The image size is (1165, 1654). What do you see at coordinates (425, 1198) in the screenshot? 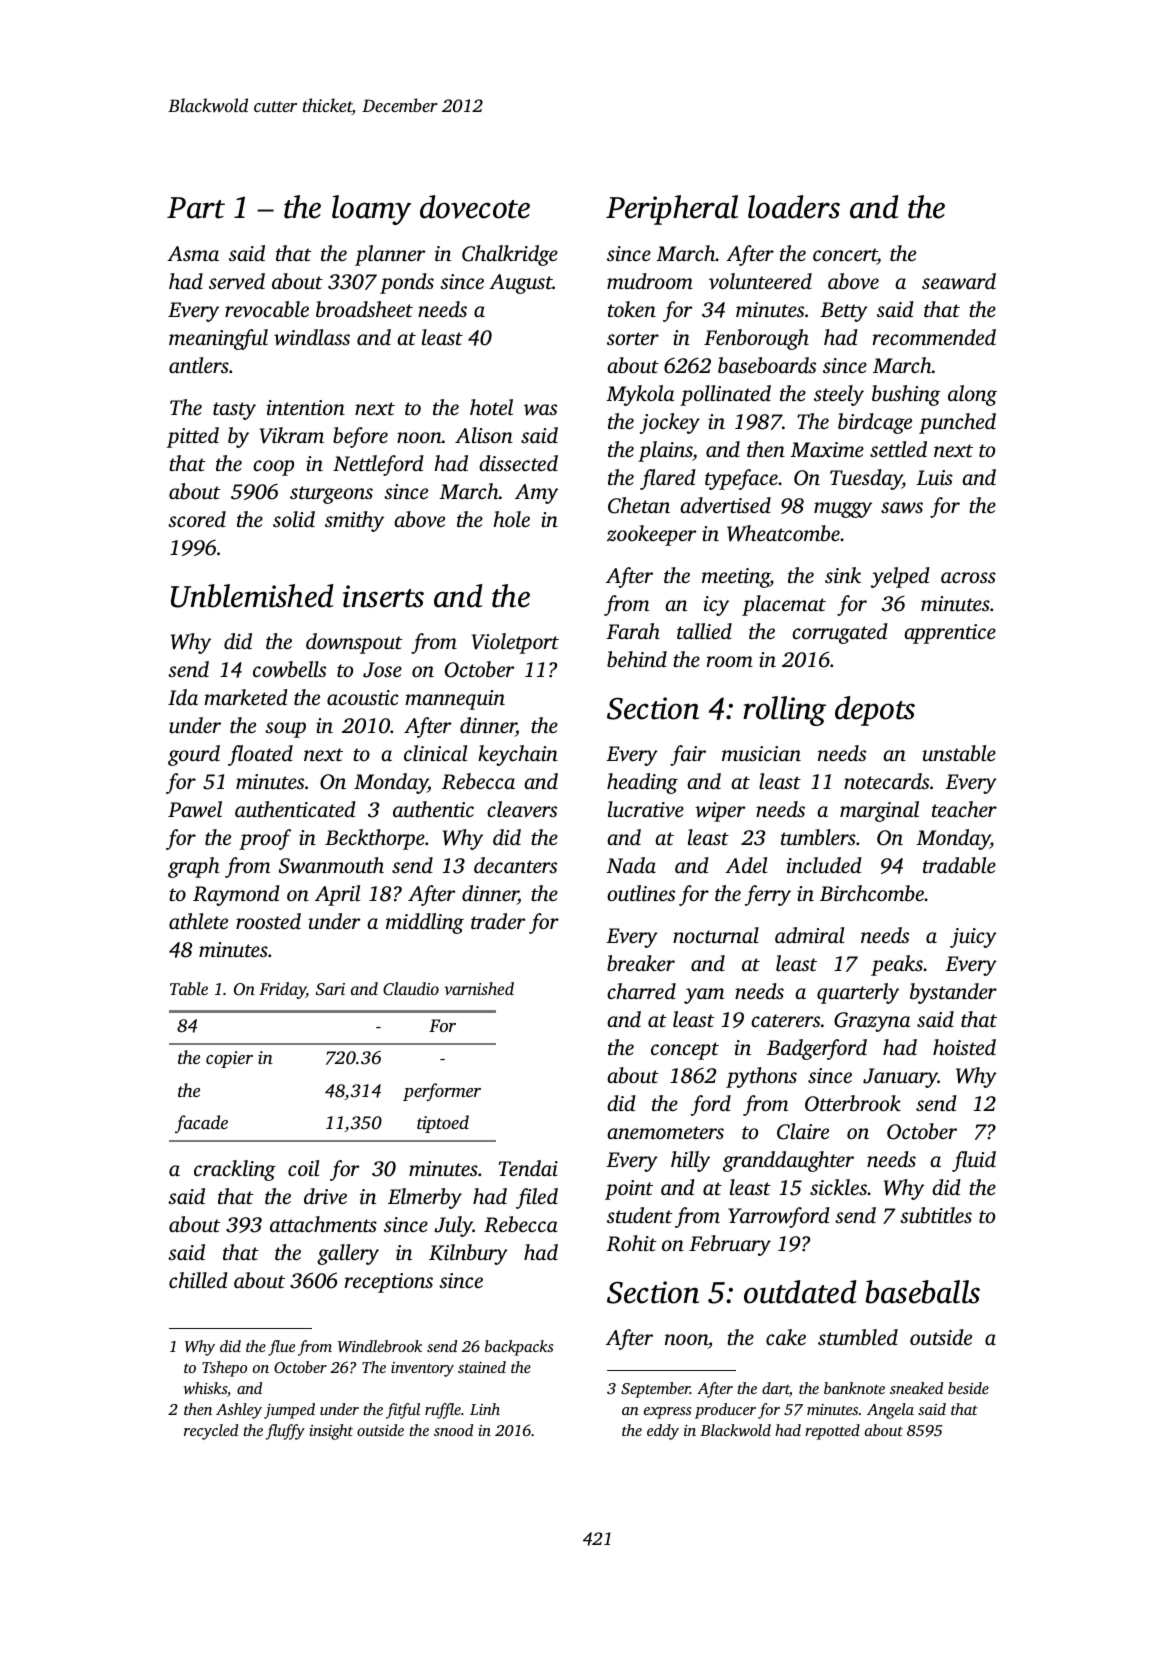
I see `Elmerby` at bounding box center [425, 1198].
